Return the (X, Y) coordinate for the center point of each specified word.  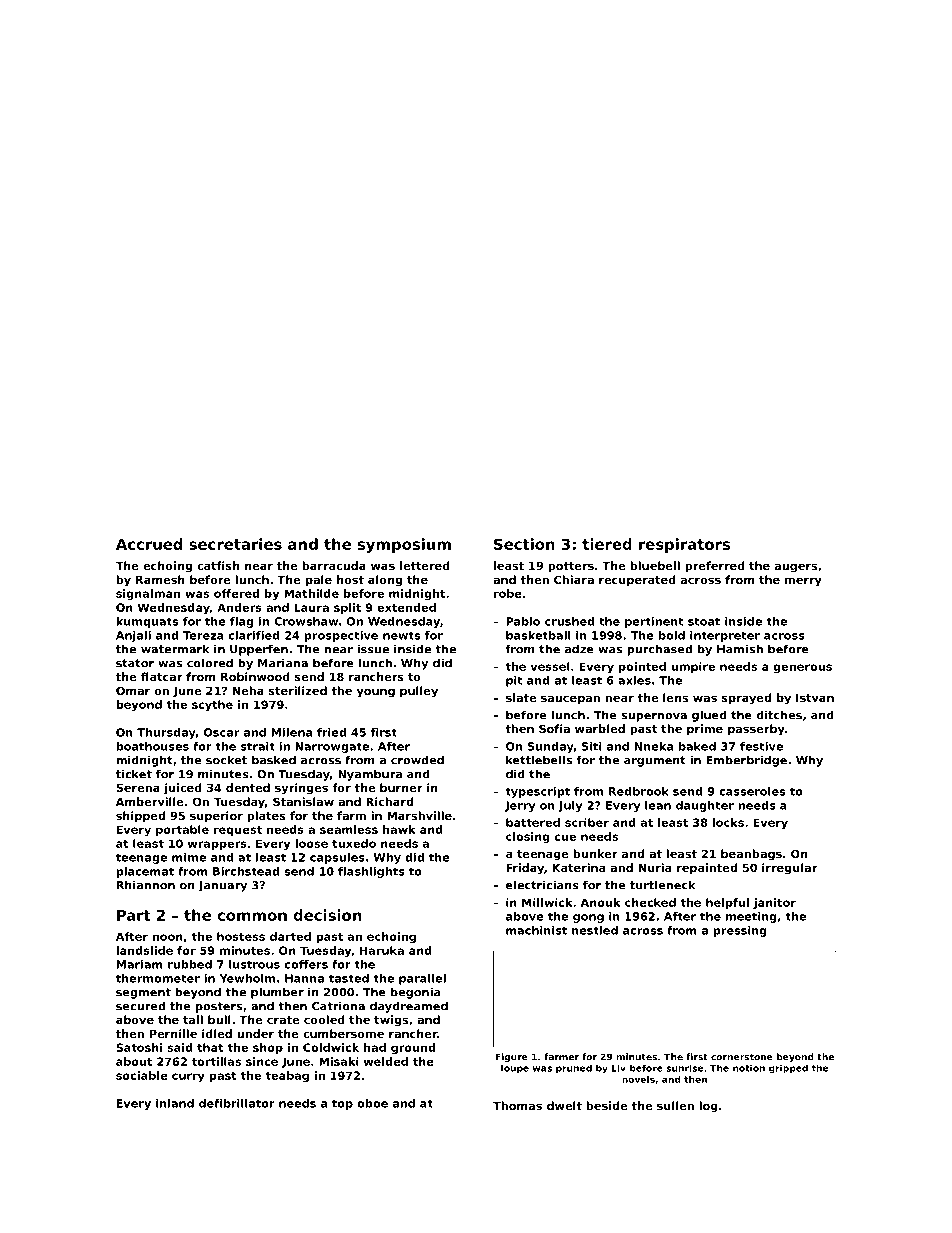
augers (796, 568)
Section (524, 544)
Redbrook (639, 791)
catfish (218, 565)
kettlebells (539, 760)
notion (749, 1068)
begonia (415, 993)
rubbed (190, 964)
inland (175, 1103)
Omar (133, 690)
